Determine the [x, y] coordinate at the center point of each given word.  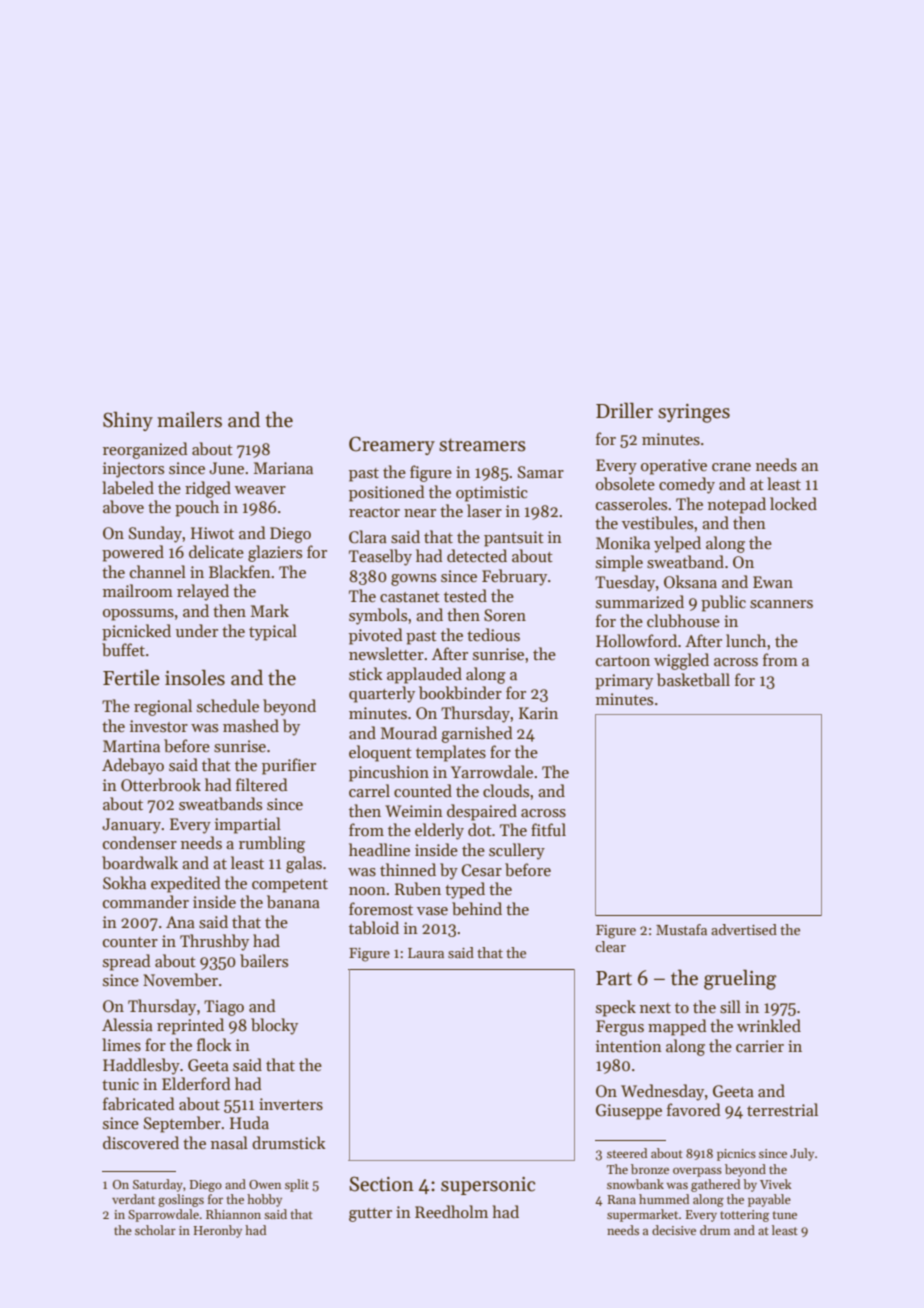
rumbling [272, 844]
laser [484, 511]
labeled [128, 488]
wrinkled [769, 1025]
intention [629, 1046]
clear [610, 946]
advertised [744, 929]
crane [731, 467]
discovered [141, 1142]
